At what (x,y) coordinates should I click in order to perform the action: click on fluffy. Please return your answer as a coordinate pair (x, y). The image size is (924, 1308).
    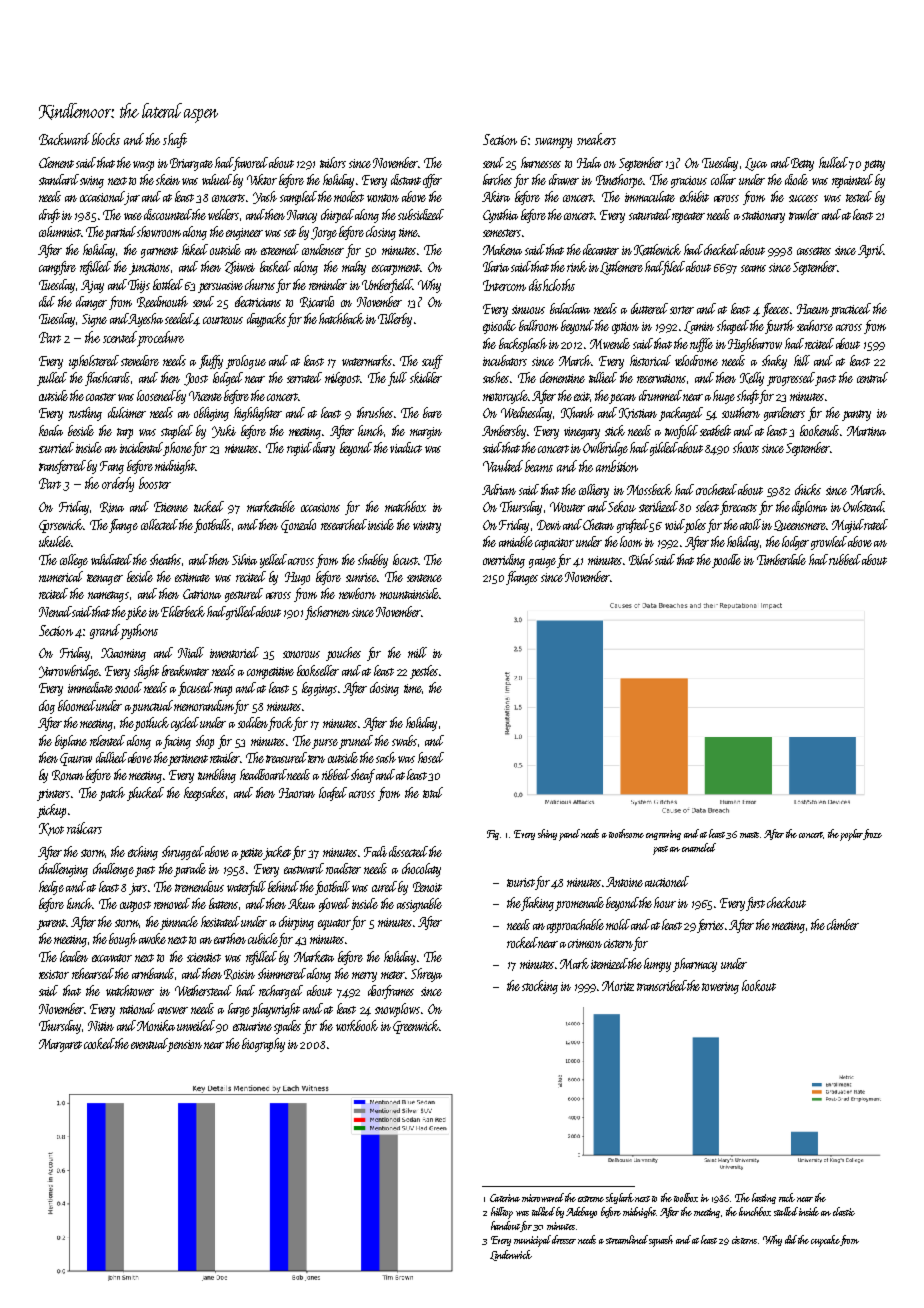
    Looking at the image, I should click on (211, 362).
